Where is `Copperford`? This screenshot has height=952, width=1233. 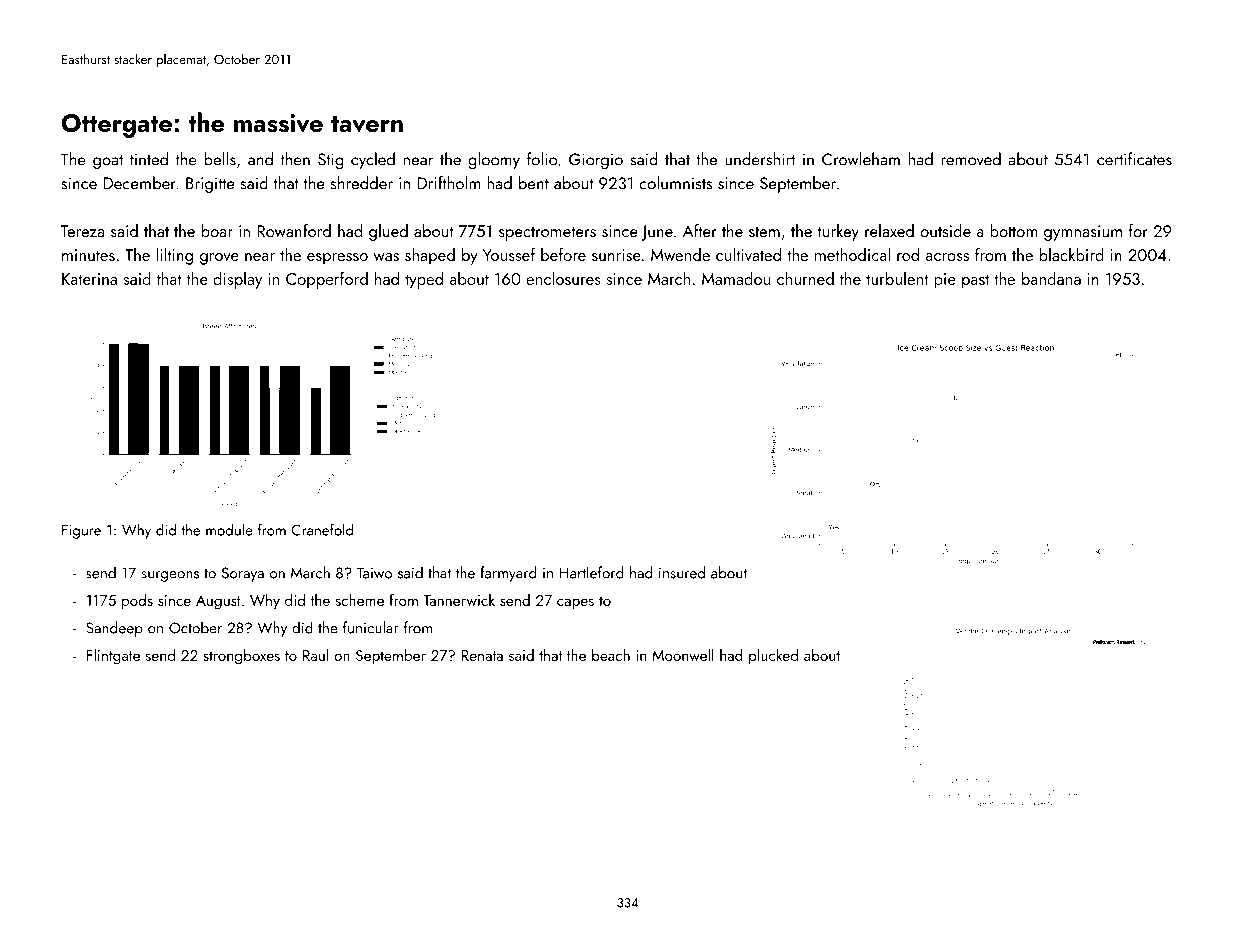 Copperford is located at coordinates (327, 280).
